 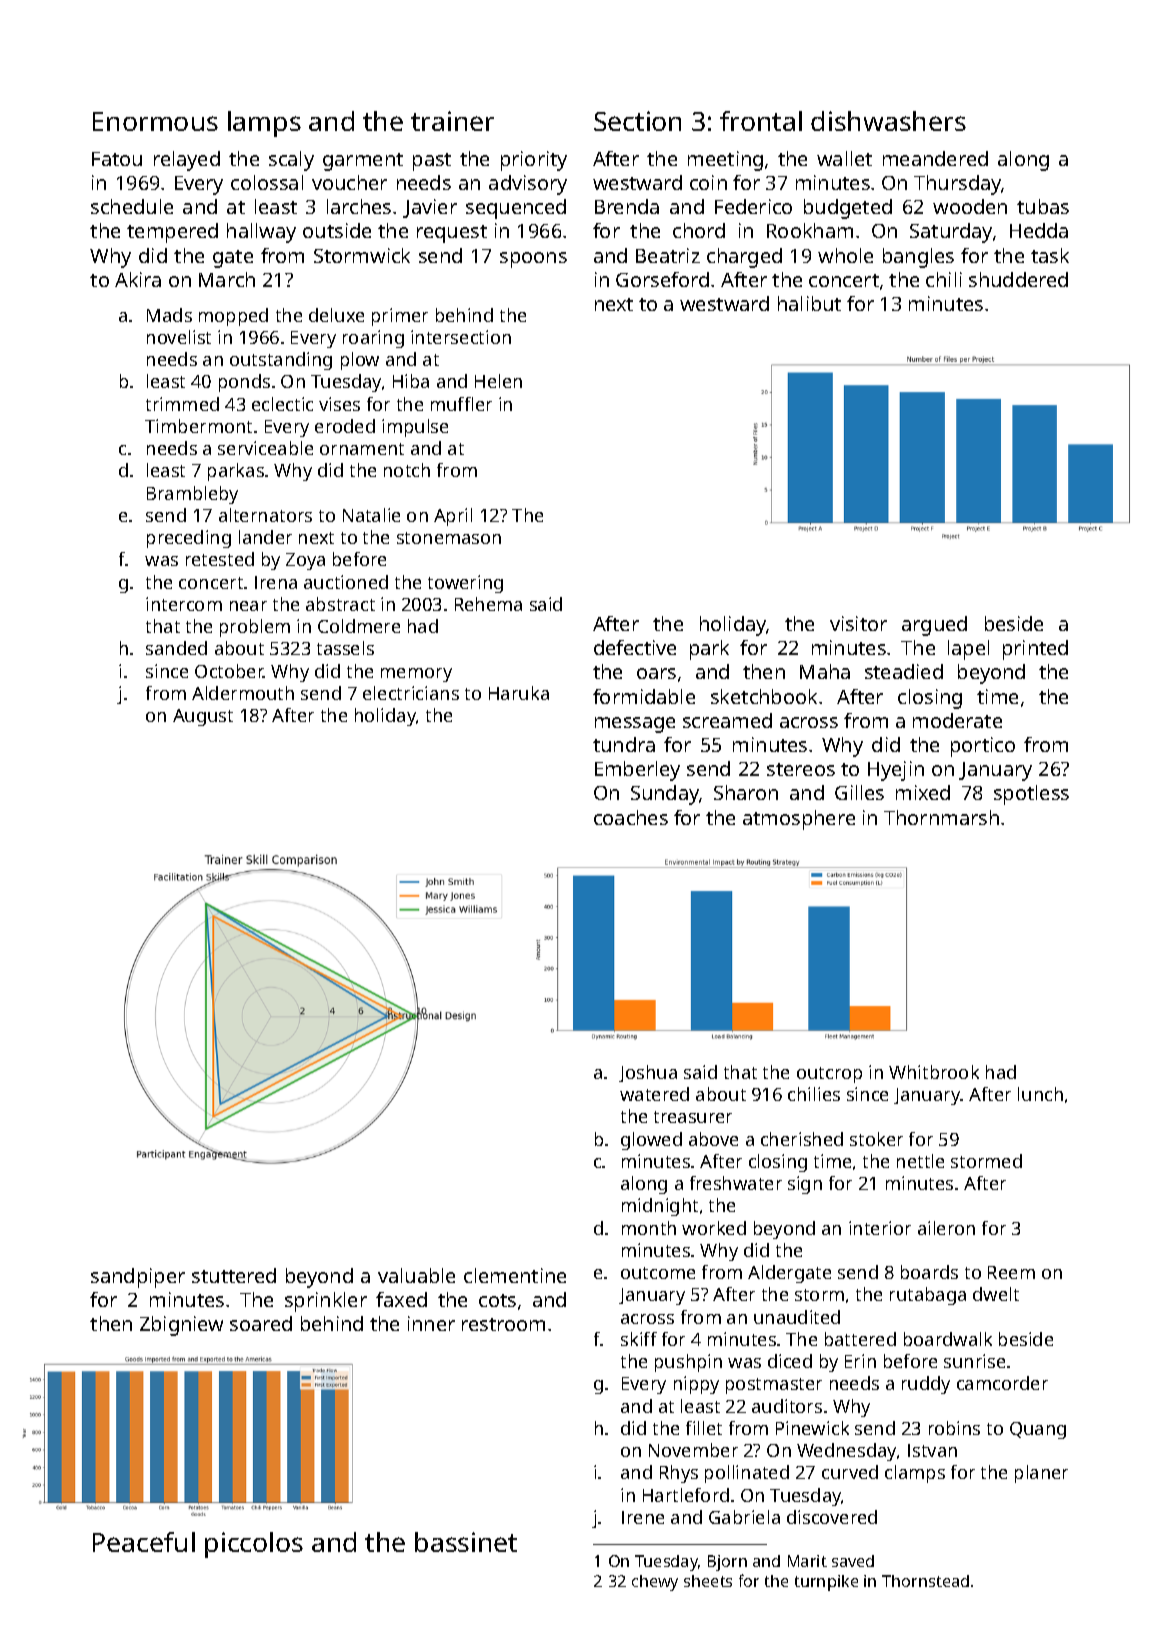 What do you see at coordinates (515, 1275) in the document?
I see `clementine` at bounding box center [515, 1275].
